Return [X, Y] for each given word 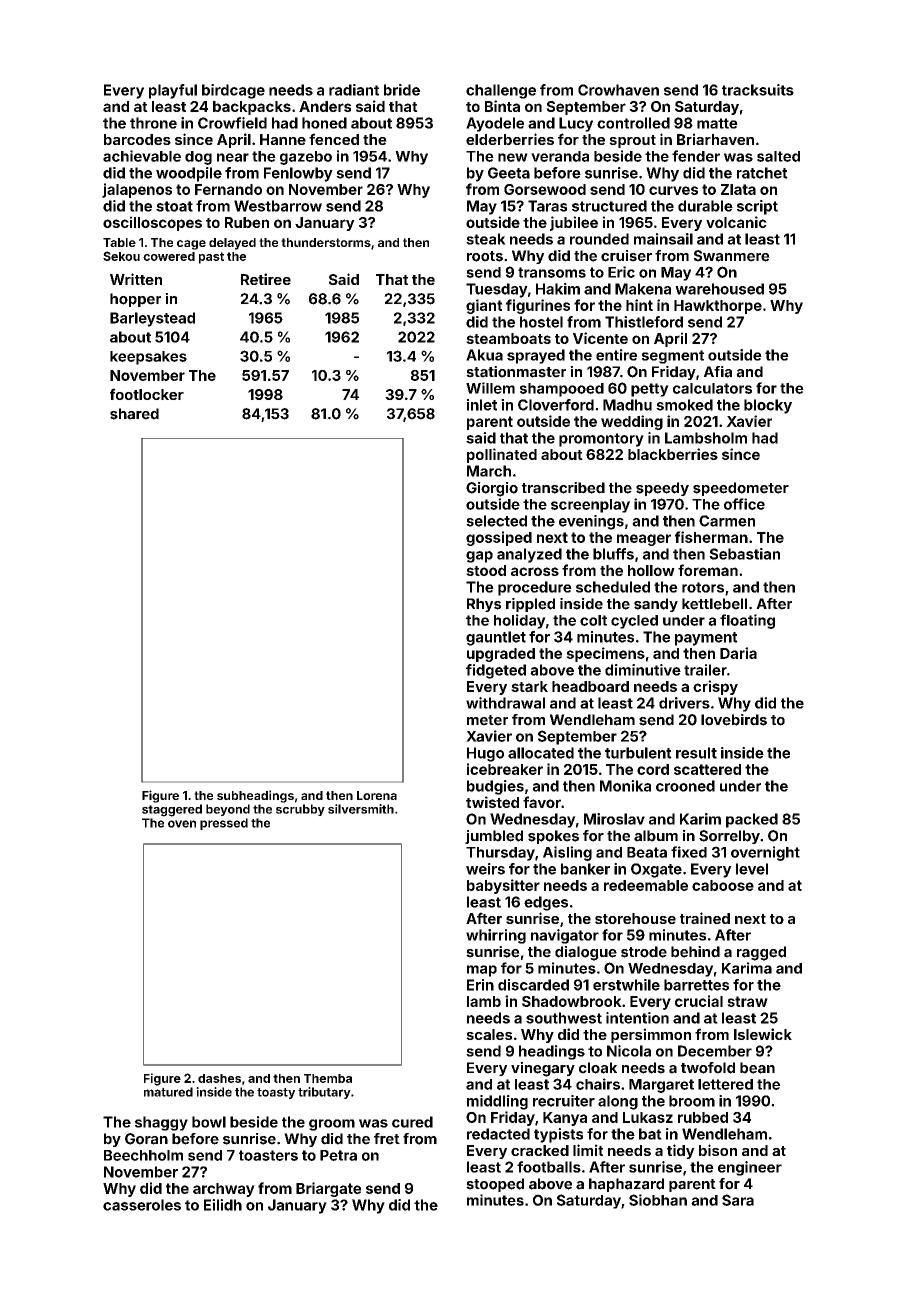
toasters [268, 1155]
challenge [501, 91]
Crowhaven [618, 90]
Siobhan [658, 1200]
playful [173, 91]
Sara [738, 1200]
